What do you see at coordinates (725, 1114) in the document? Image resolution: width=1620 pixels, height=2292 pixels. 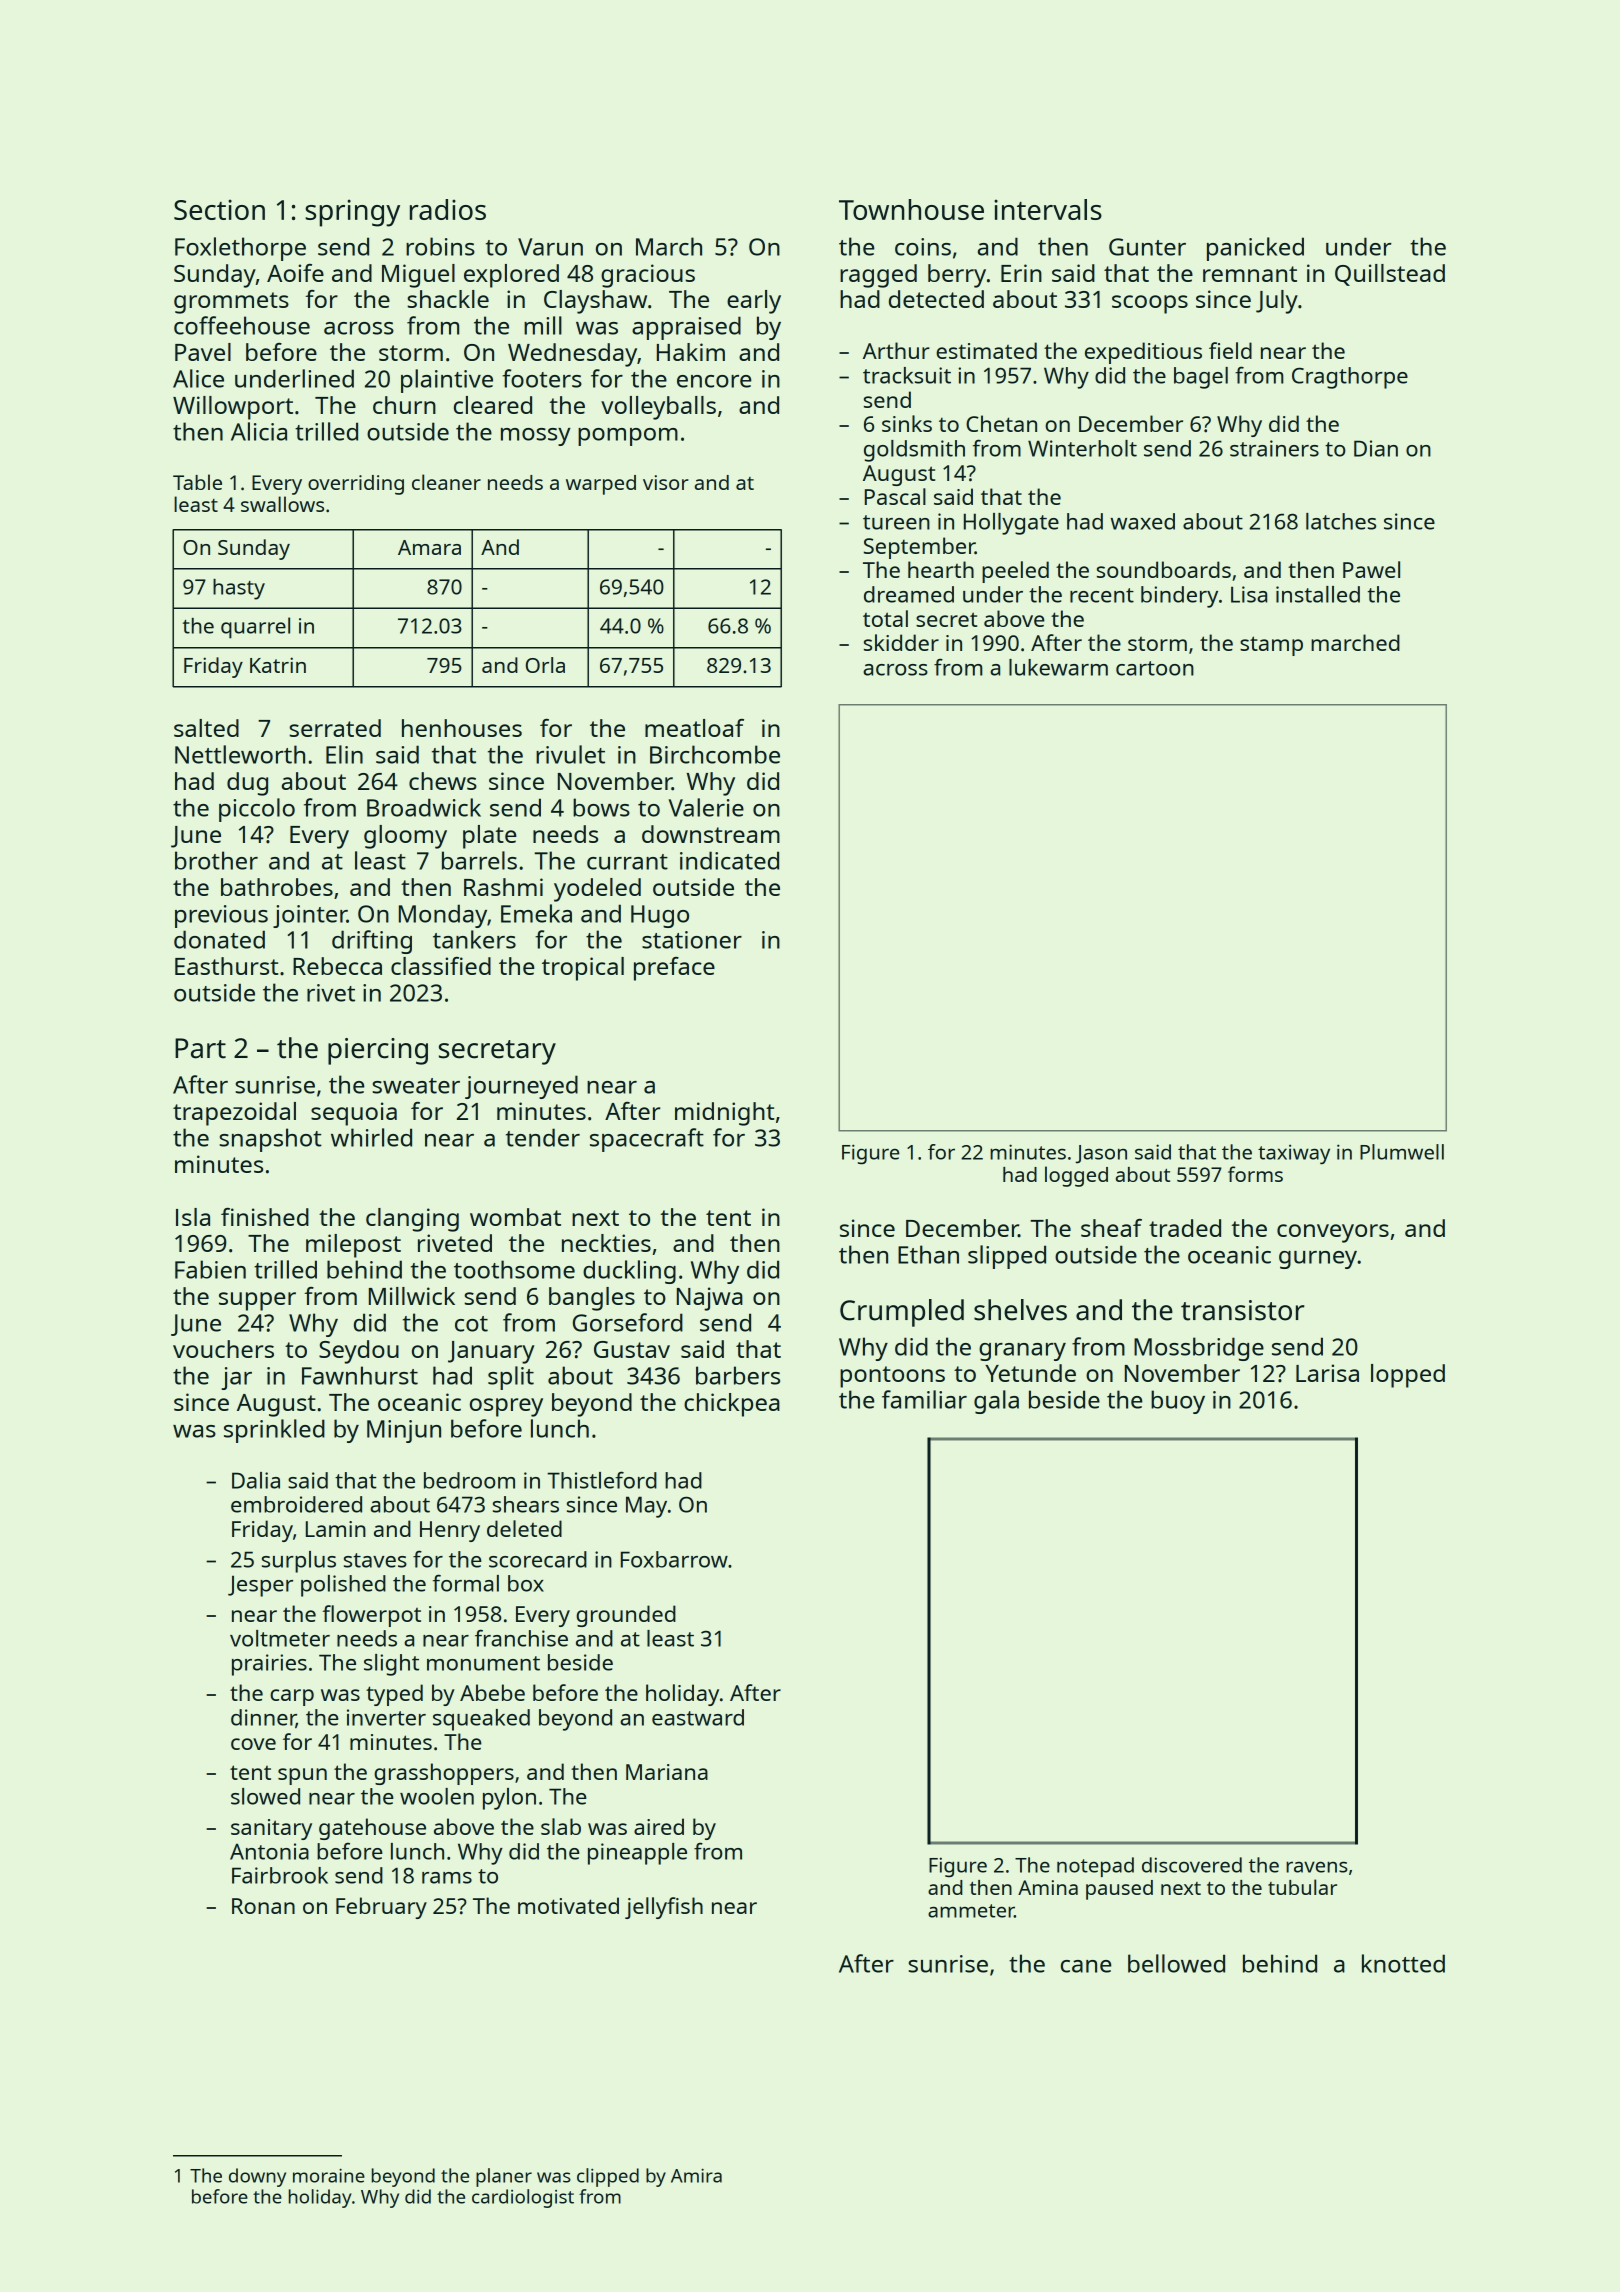 I see `midnight` at bounding box center [725, 1114].
